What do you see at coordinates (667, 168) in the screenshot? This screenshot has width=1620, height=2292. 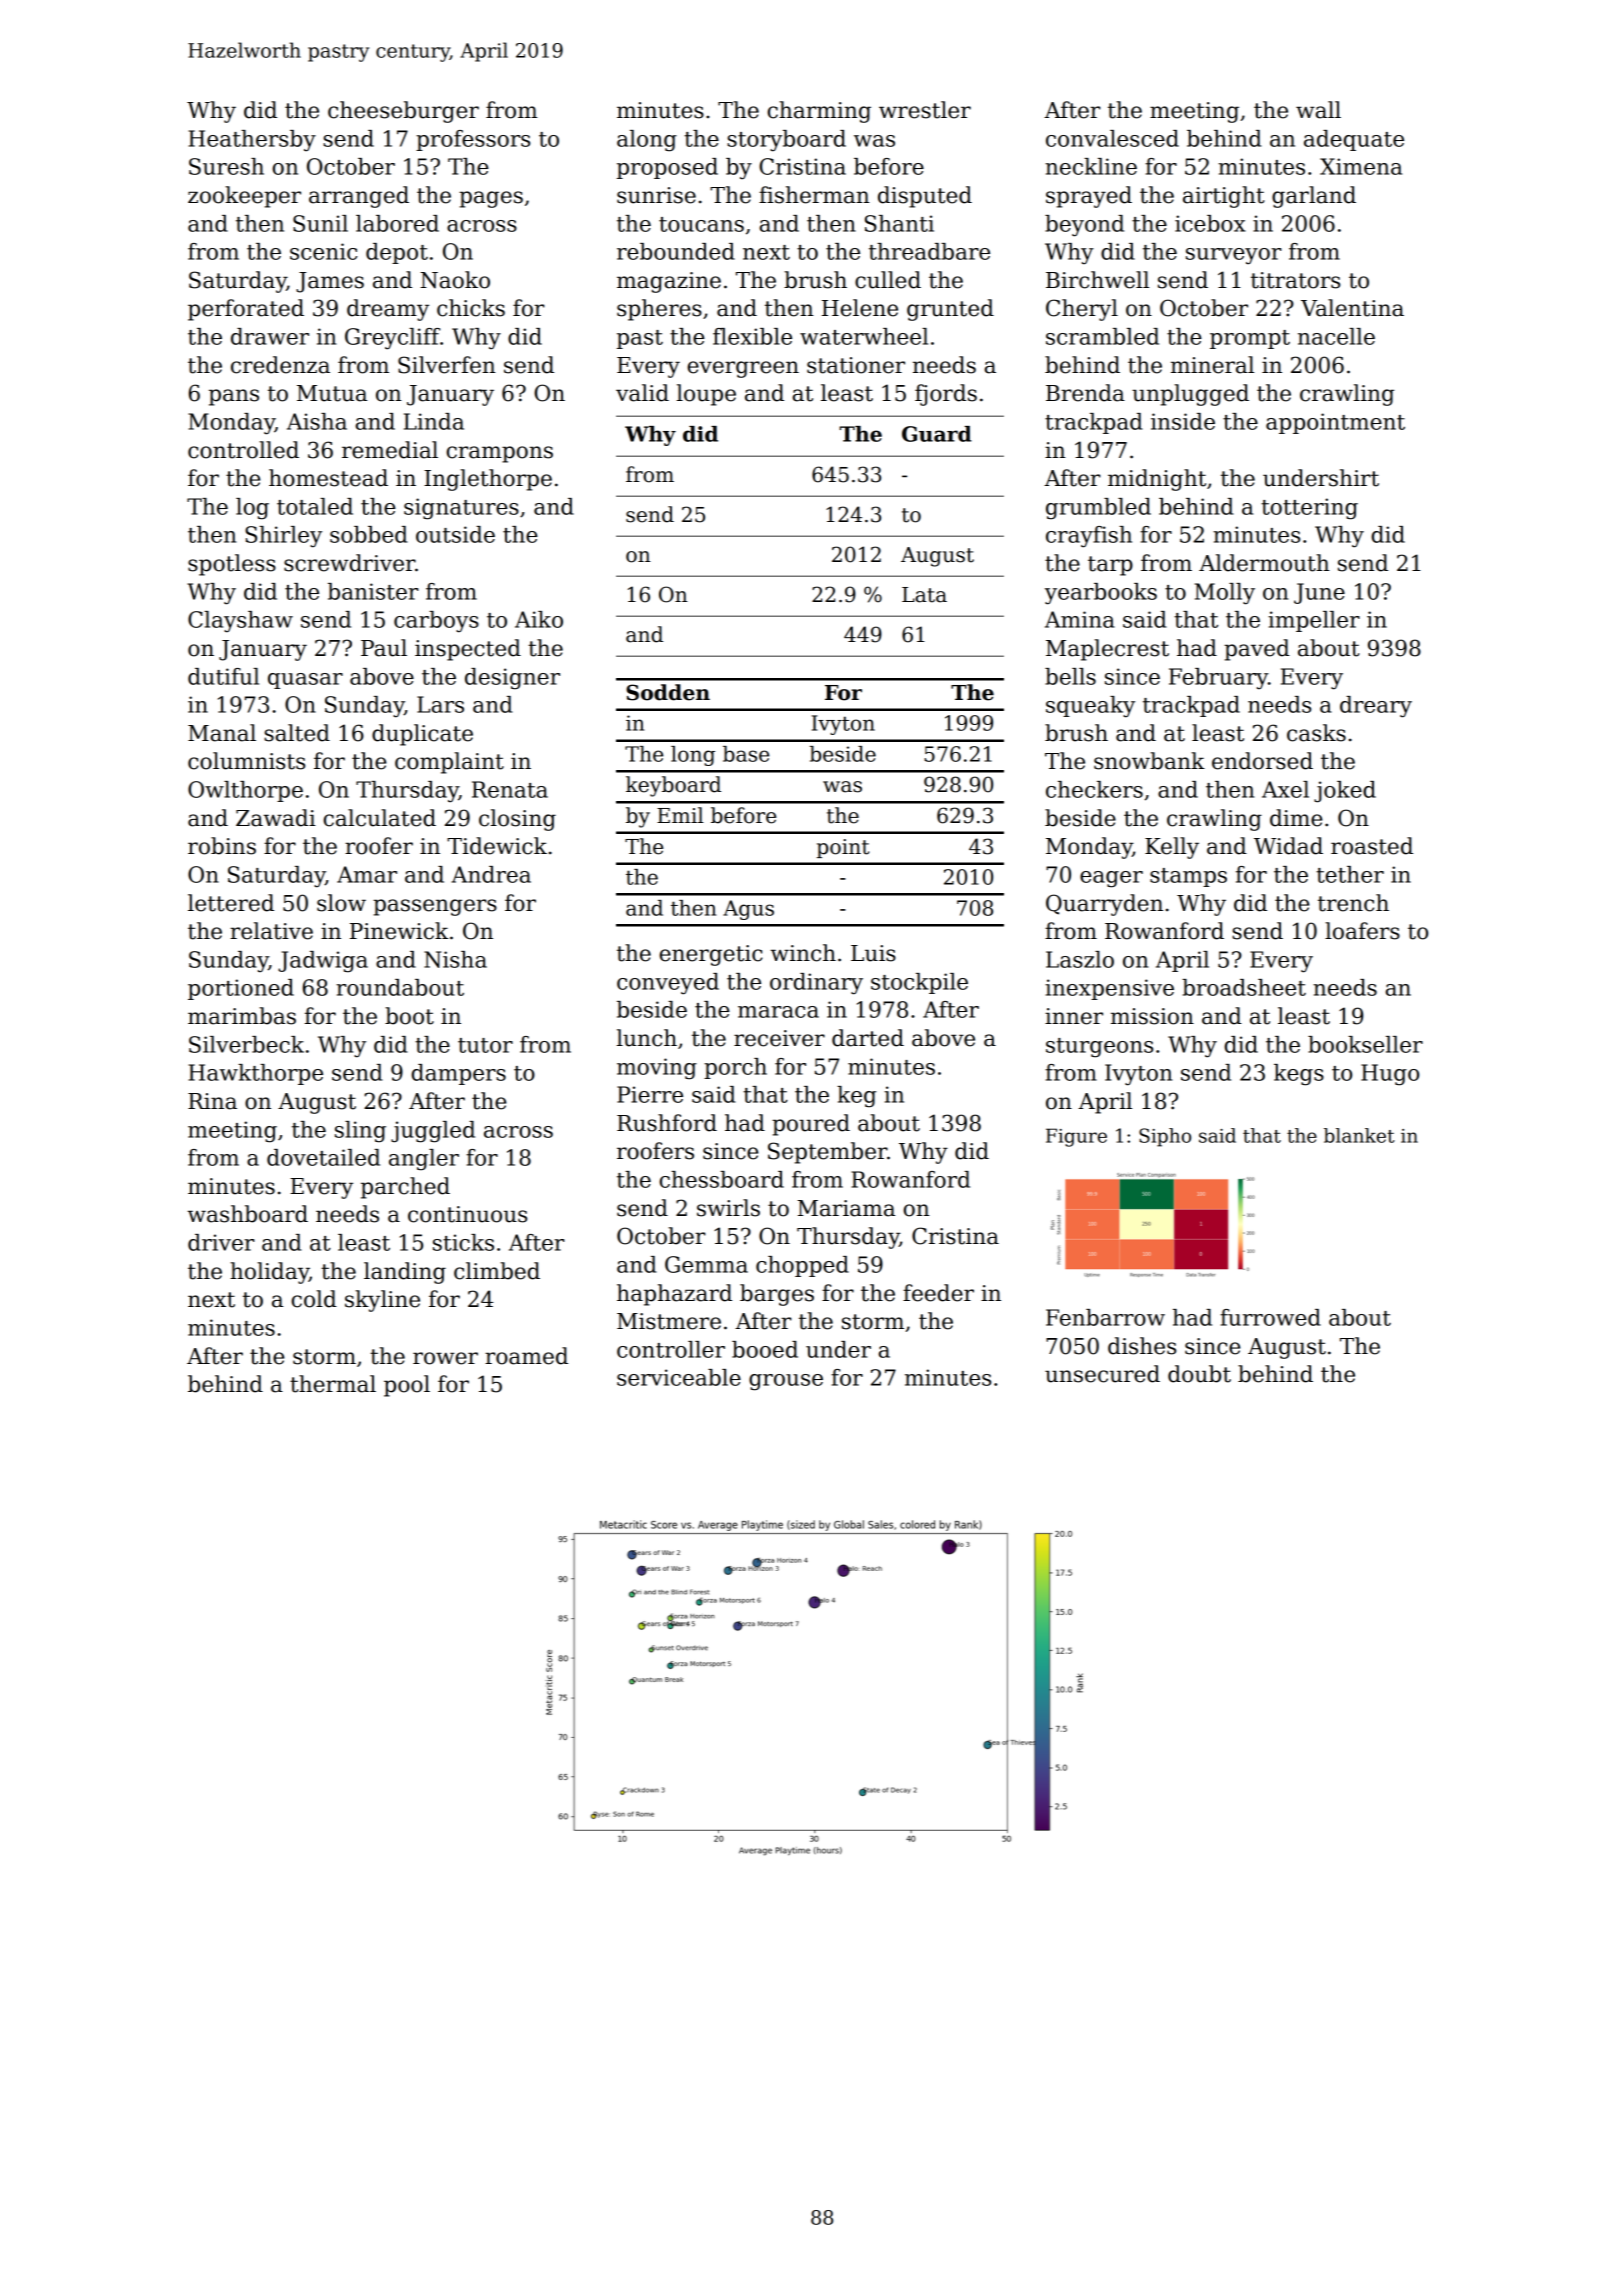 I see `proposed` at bounding box center [667, 168].
